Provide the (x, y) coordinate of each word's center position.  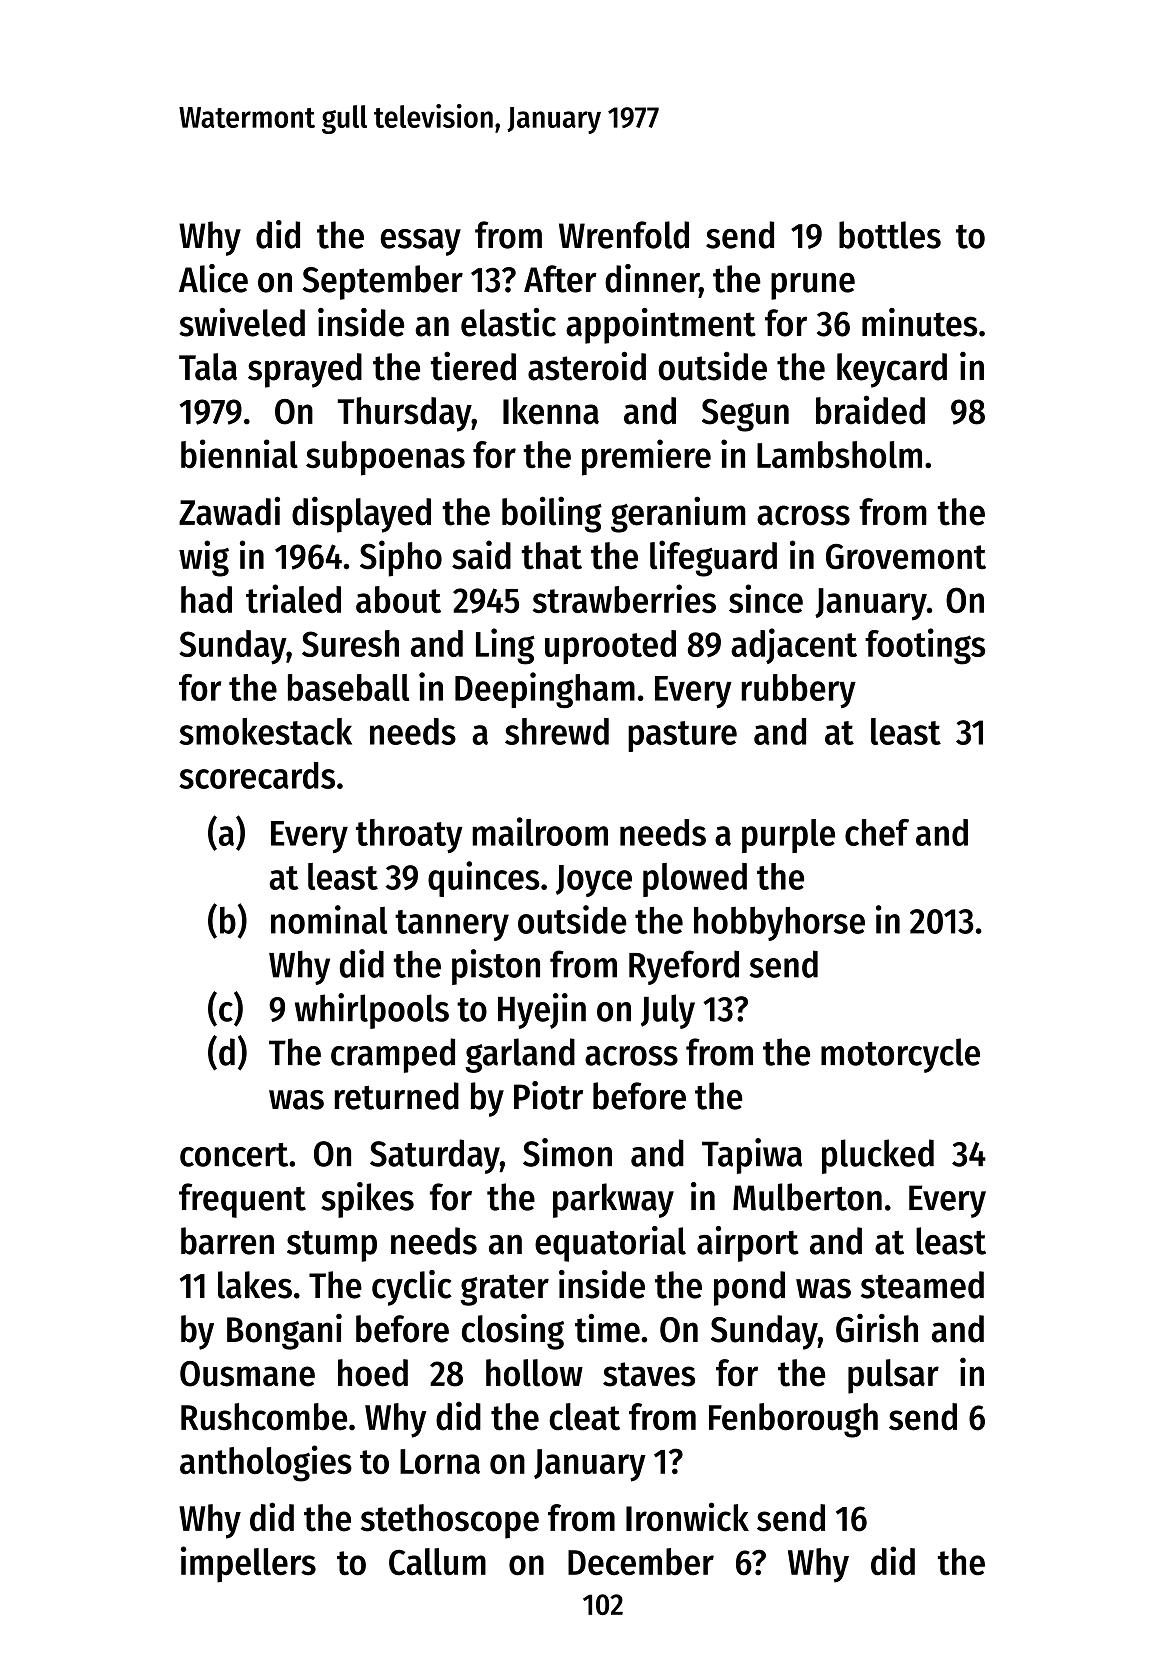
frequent (242, 1200)
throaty (409, 836)
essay (421, 242)
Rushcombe (264, 1417)
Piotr (548, 1095)
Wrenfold (624, 235)
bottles (890, 235)
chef (877, 832)
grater (504, 1290)
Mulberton (807, 1197)
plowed (695, 880)
